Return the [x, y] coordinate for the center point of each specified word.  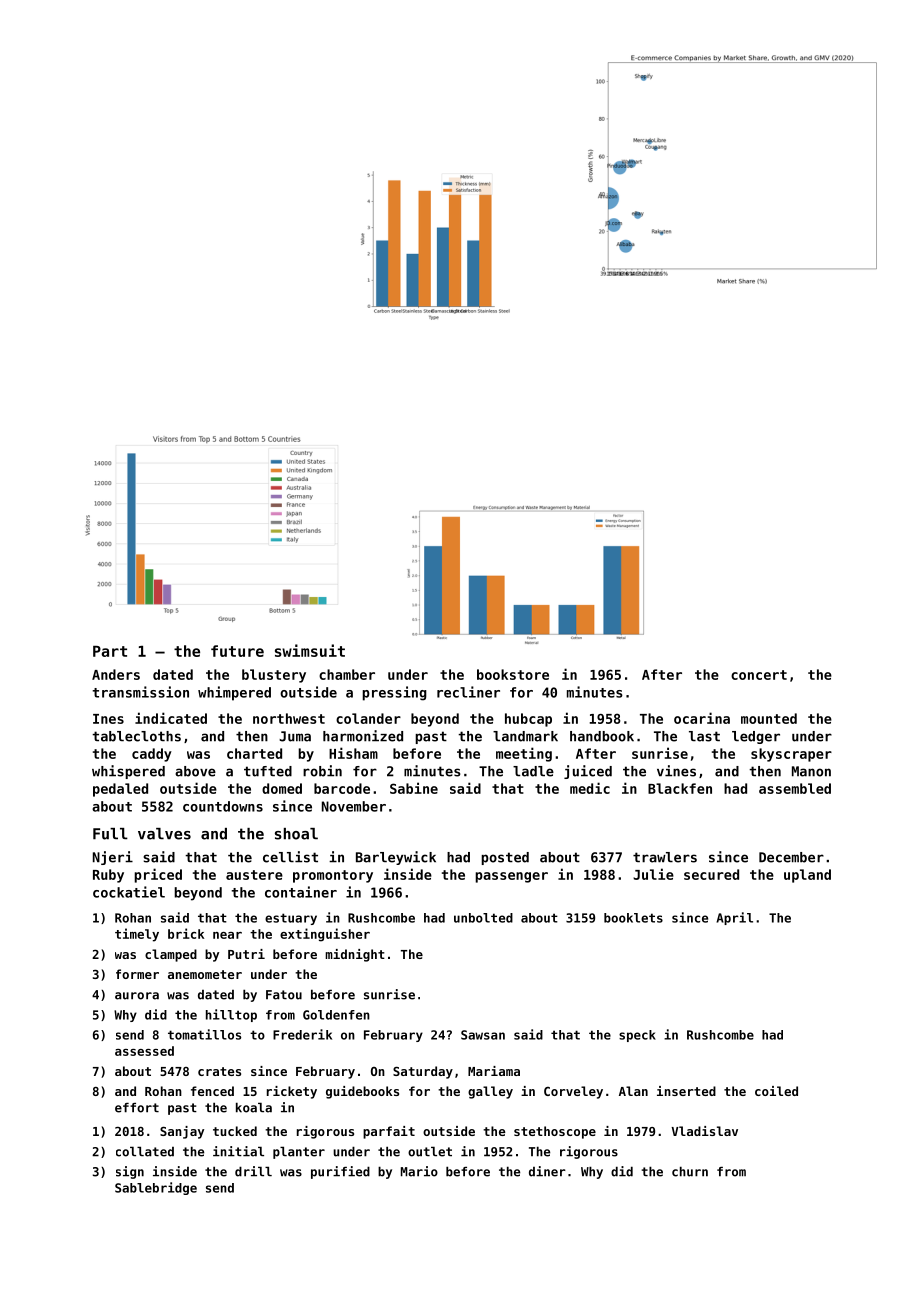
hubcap [528, 720]
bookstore [513, 674]
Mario [419, 1171]
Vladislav [704, 1131]
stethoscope [555, 1132]
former [137, 974]
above [195, 771]
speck [637, 1036]
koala [254, 1107]
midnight [355, 955]
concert [759, 675]
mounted [769, 718]
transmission [141, 692]
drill [253, 1171]
